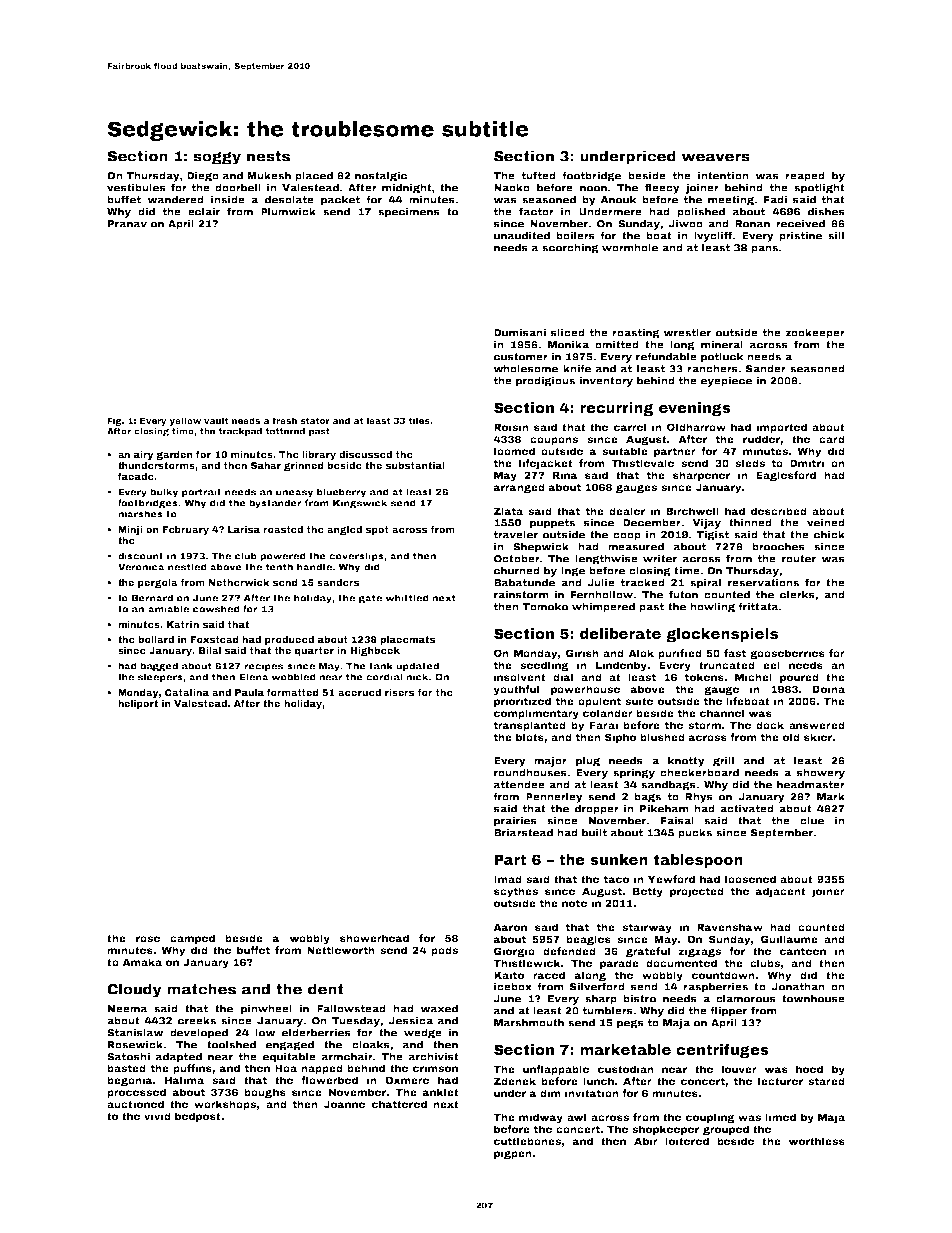  What do you see at coordinates (249, 692) in the image?
I see `Paula` at bounding box center [249, 692].
